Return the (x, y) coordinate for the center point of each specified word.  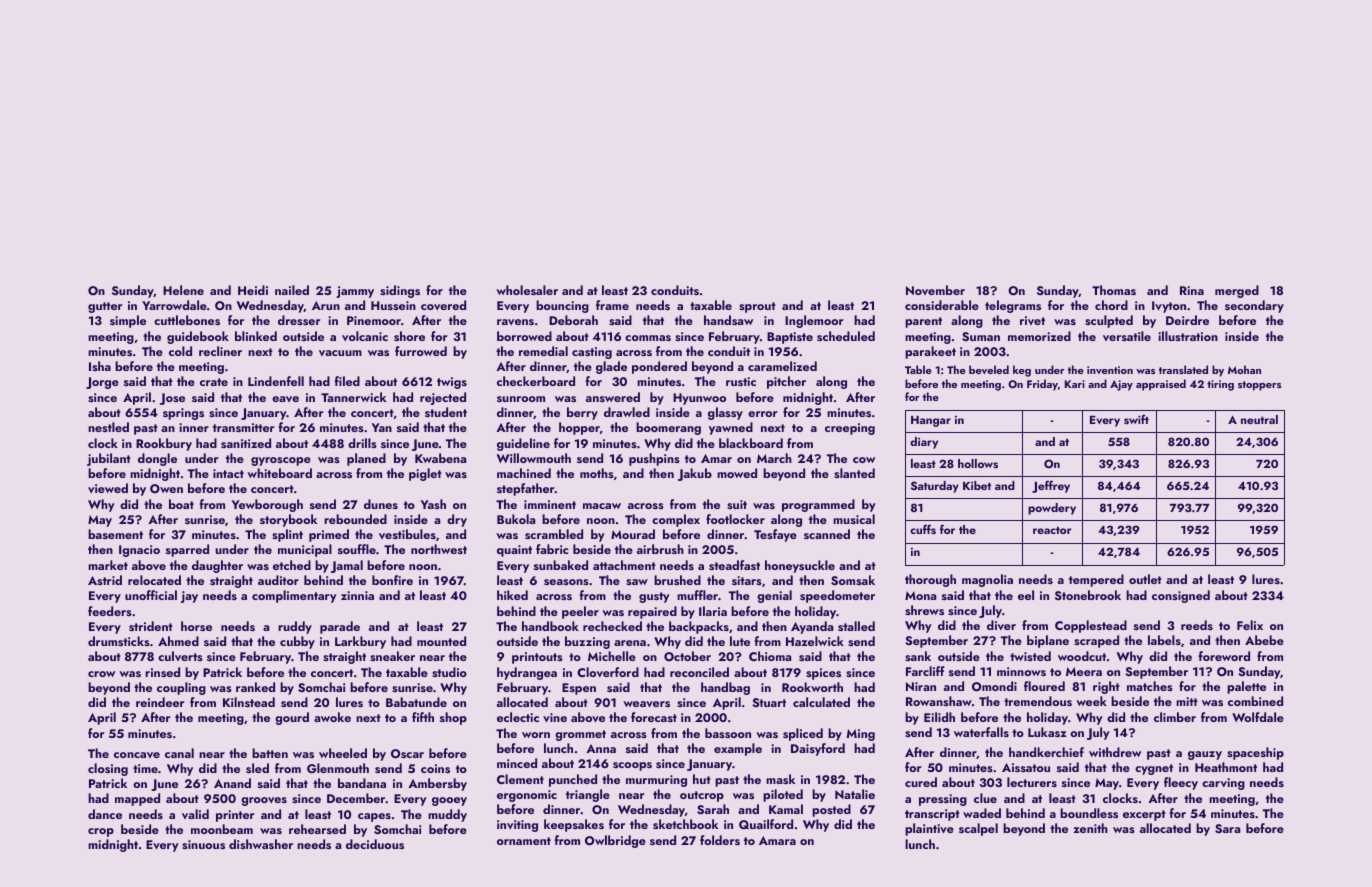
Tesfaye (775, 535)
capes (374, 817)
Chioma (770, 656)
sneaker (392, 656)
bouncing (562, 306)
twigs (452, 383)
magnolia (987, 580)
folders (720, 840)
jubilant (109, 459)
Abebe (1264, 640)
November (935, 290)
